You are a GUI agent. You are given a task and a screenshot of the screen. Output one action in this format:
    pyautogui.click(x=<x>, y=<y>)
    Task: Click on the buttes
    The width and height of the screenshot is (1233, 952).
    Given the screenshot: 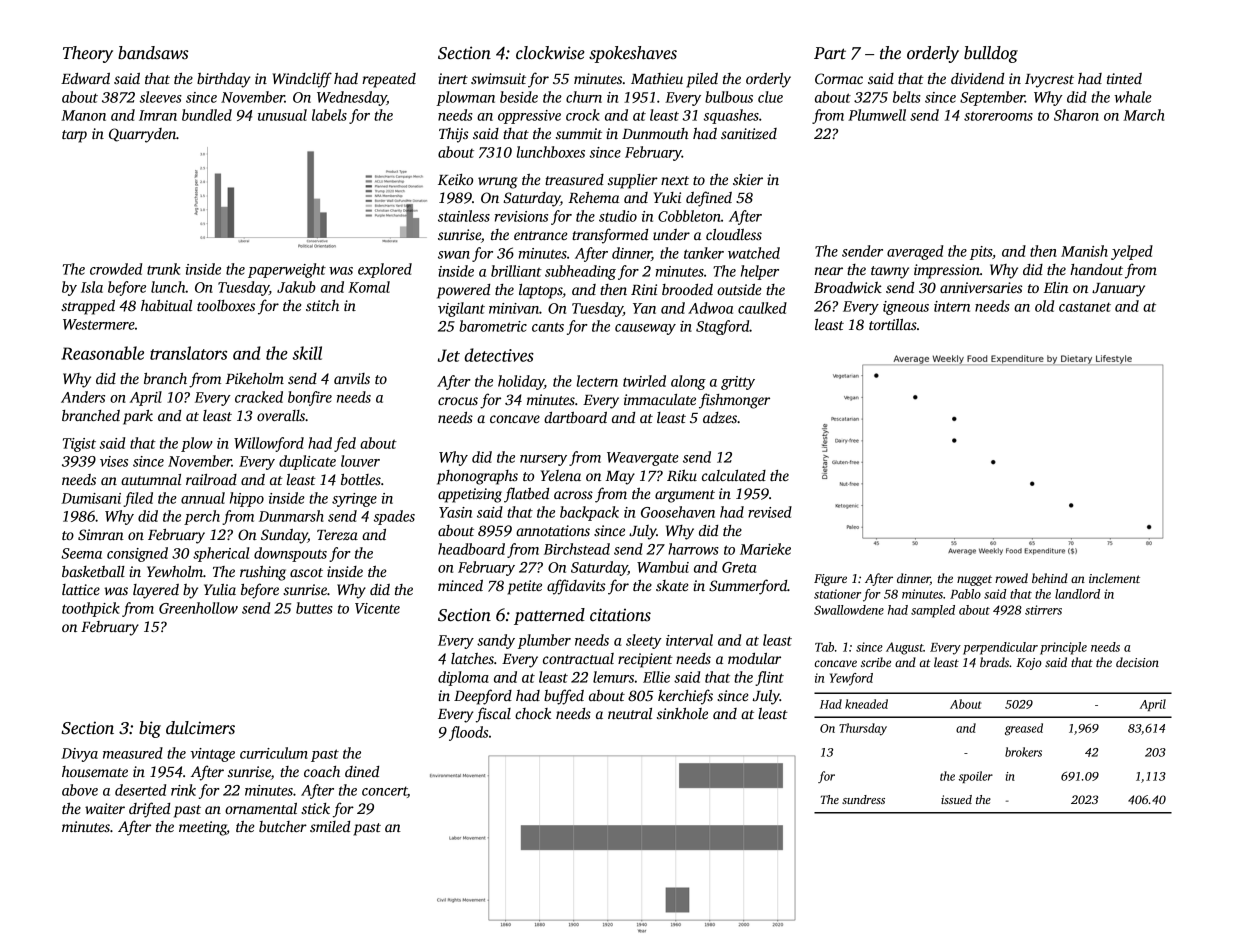 What is the action you would take?
    pyautogui.click(x=314, y=608)
